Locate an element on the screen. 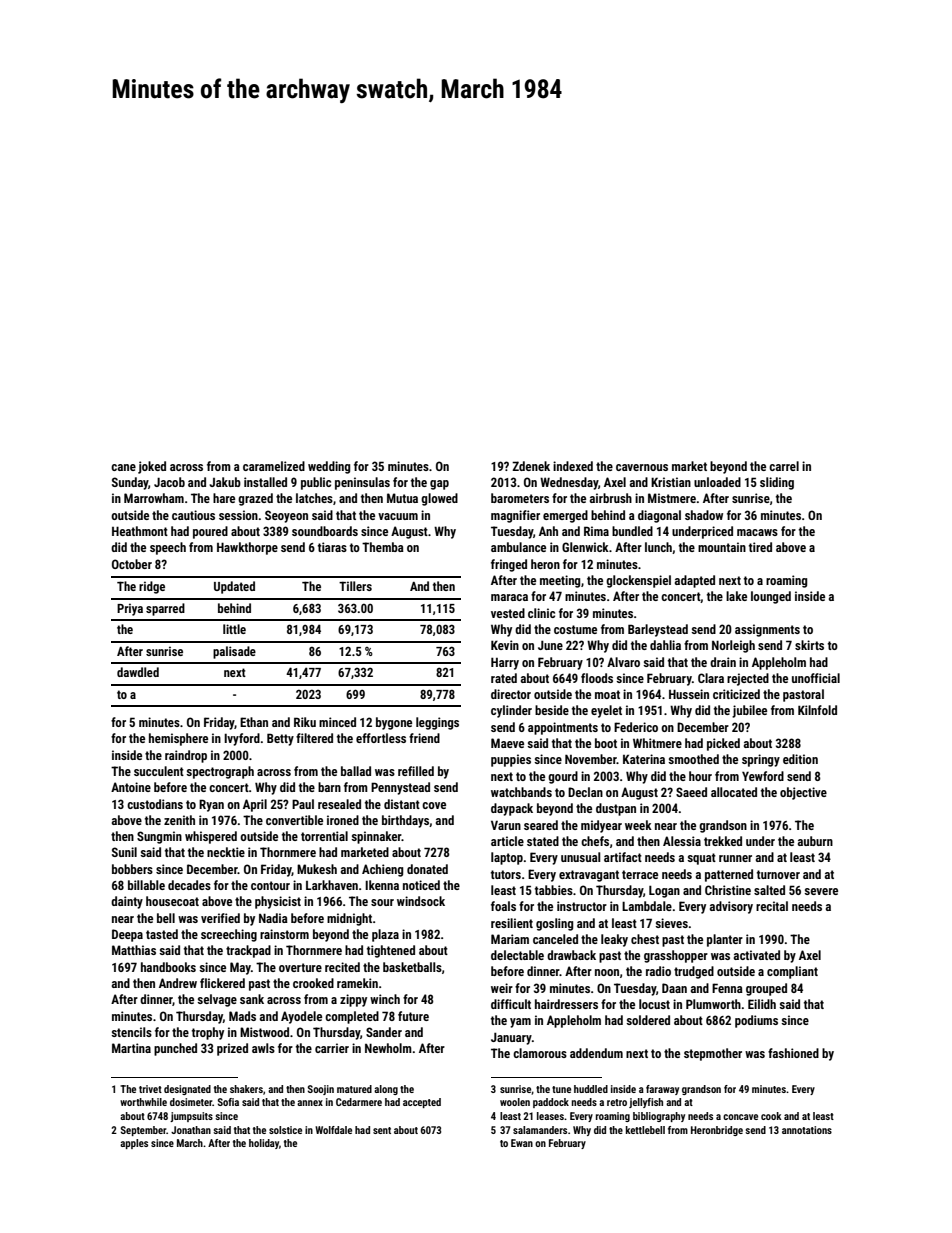 This screenshot has width=952, height=1233. activated is located at coordinates (757, 955).
